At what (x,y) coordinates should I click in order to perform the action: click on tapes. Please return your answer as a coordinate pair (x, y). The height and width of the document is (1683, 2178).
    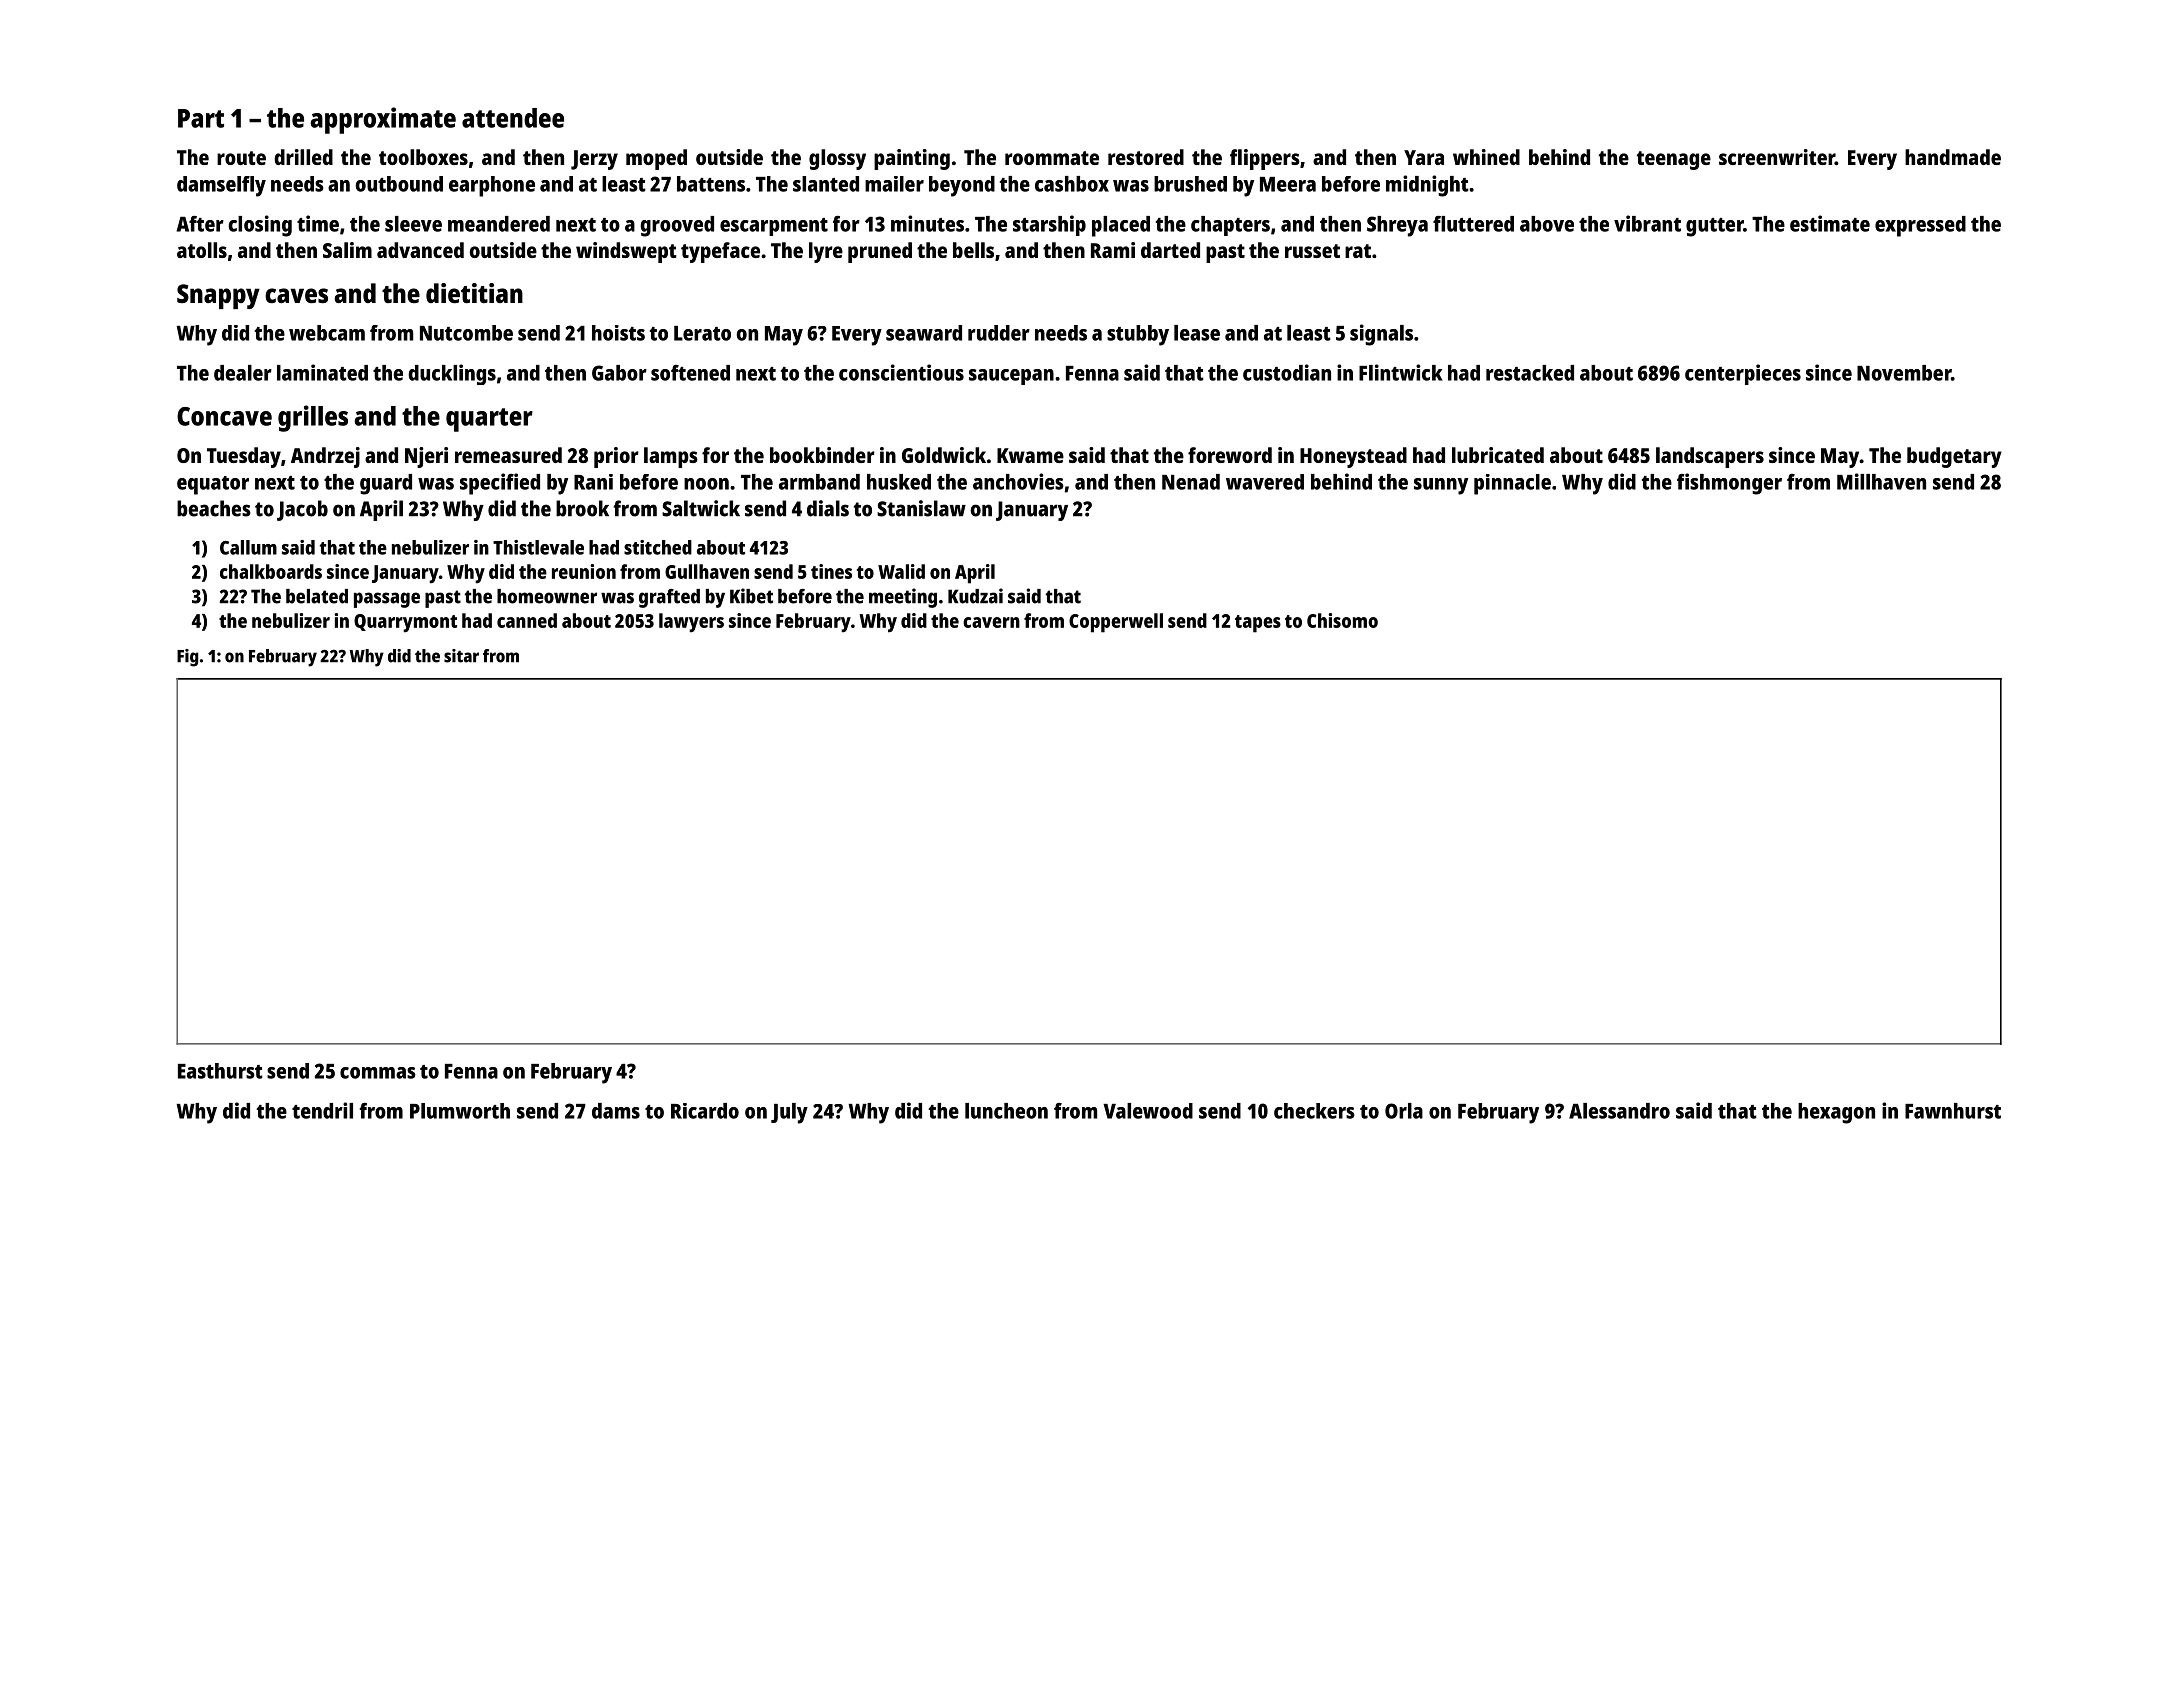
    Looking at the image, I should click on (1258, 624).
